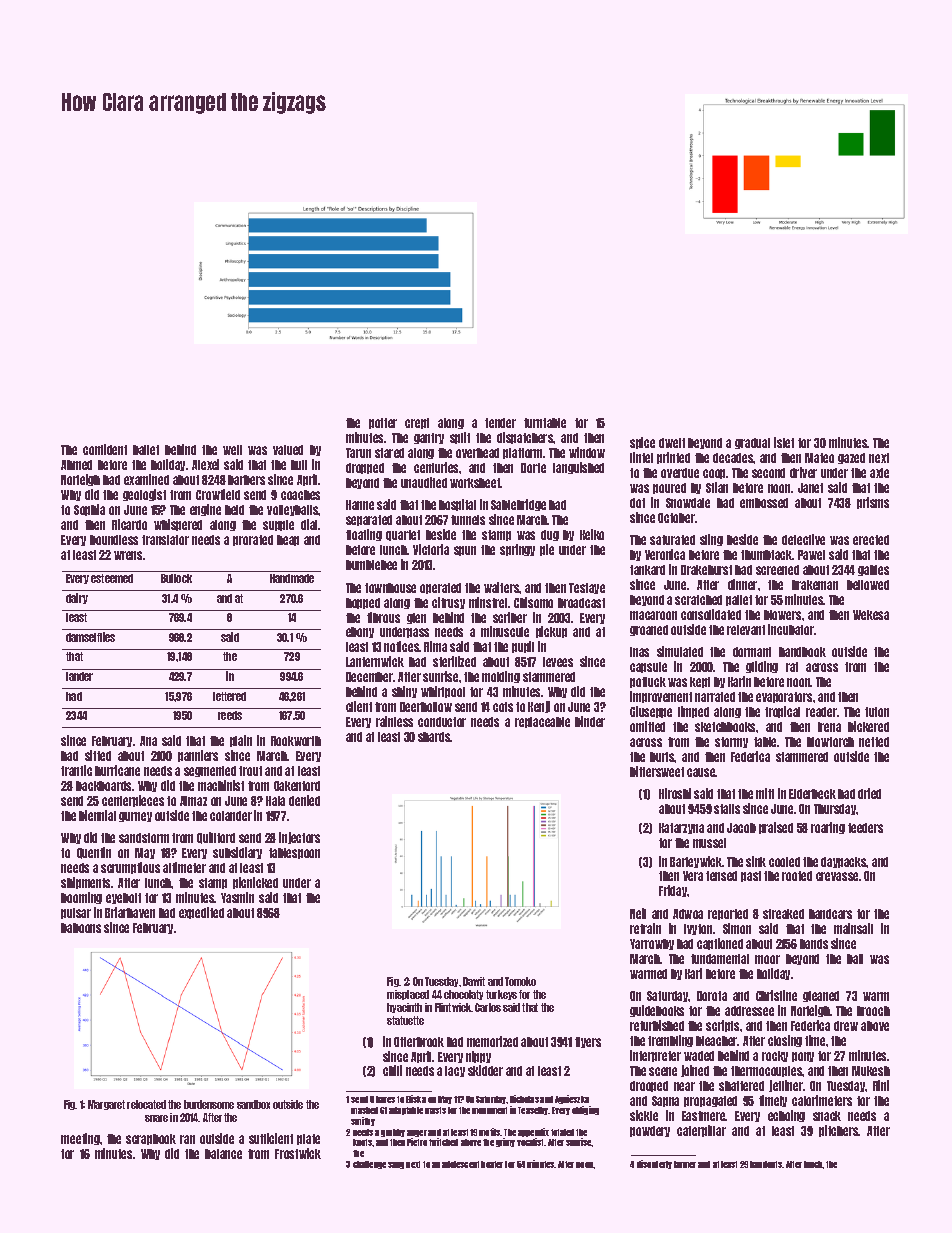 The width and height of the screenshot is (952, 1233). What do you see at coordinates (416, 618) in the screenshot?
I see `glen` at bounding box center [416, 618].
